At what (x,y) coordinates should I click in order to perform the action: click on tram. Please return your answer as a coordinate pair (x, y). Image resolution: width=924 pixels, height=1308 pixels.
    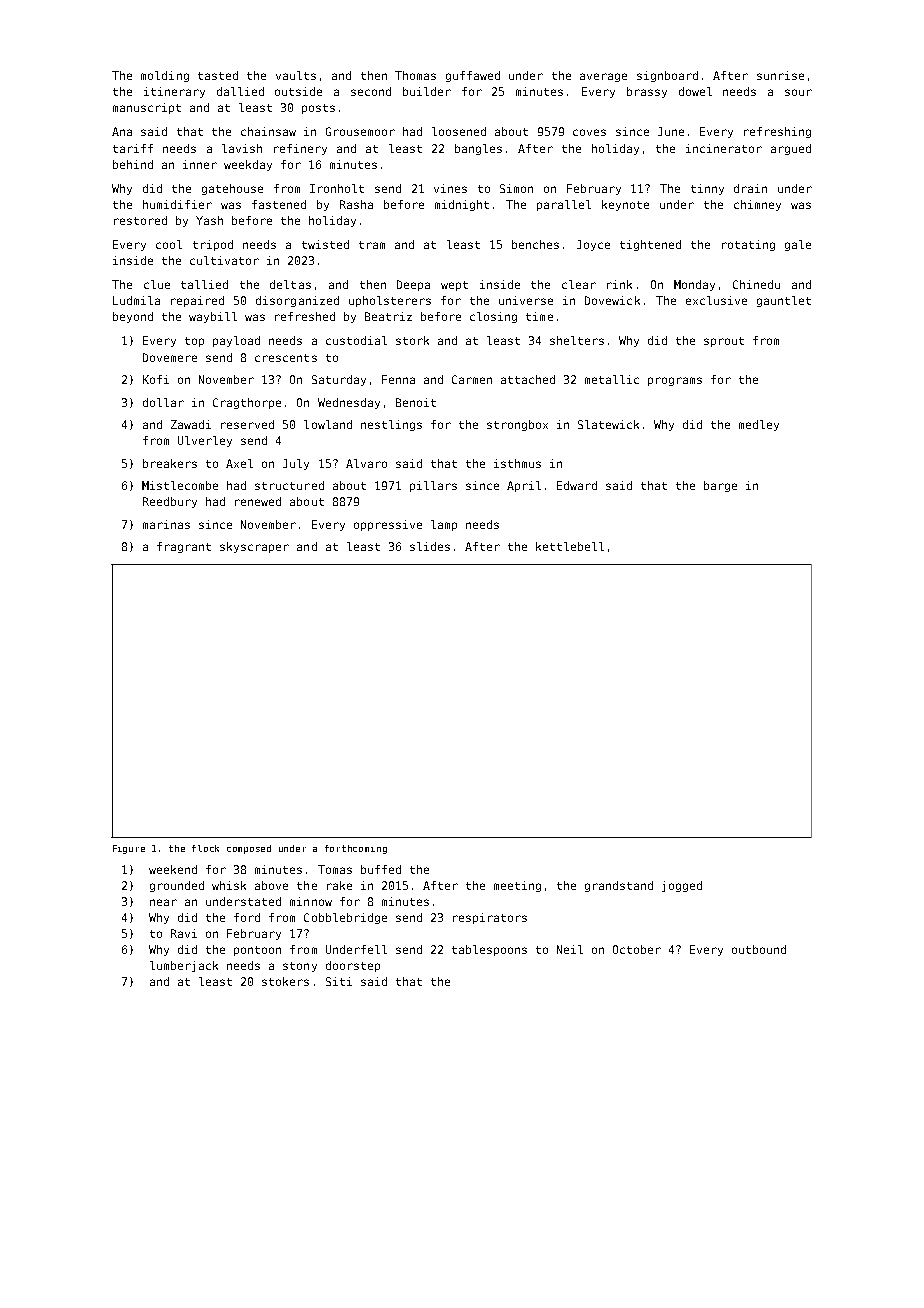
    Looking at the image, I should click on (372, 245).
